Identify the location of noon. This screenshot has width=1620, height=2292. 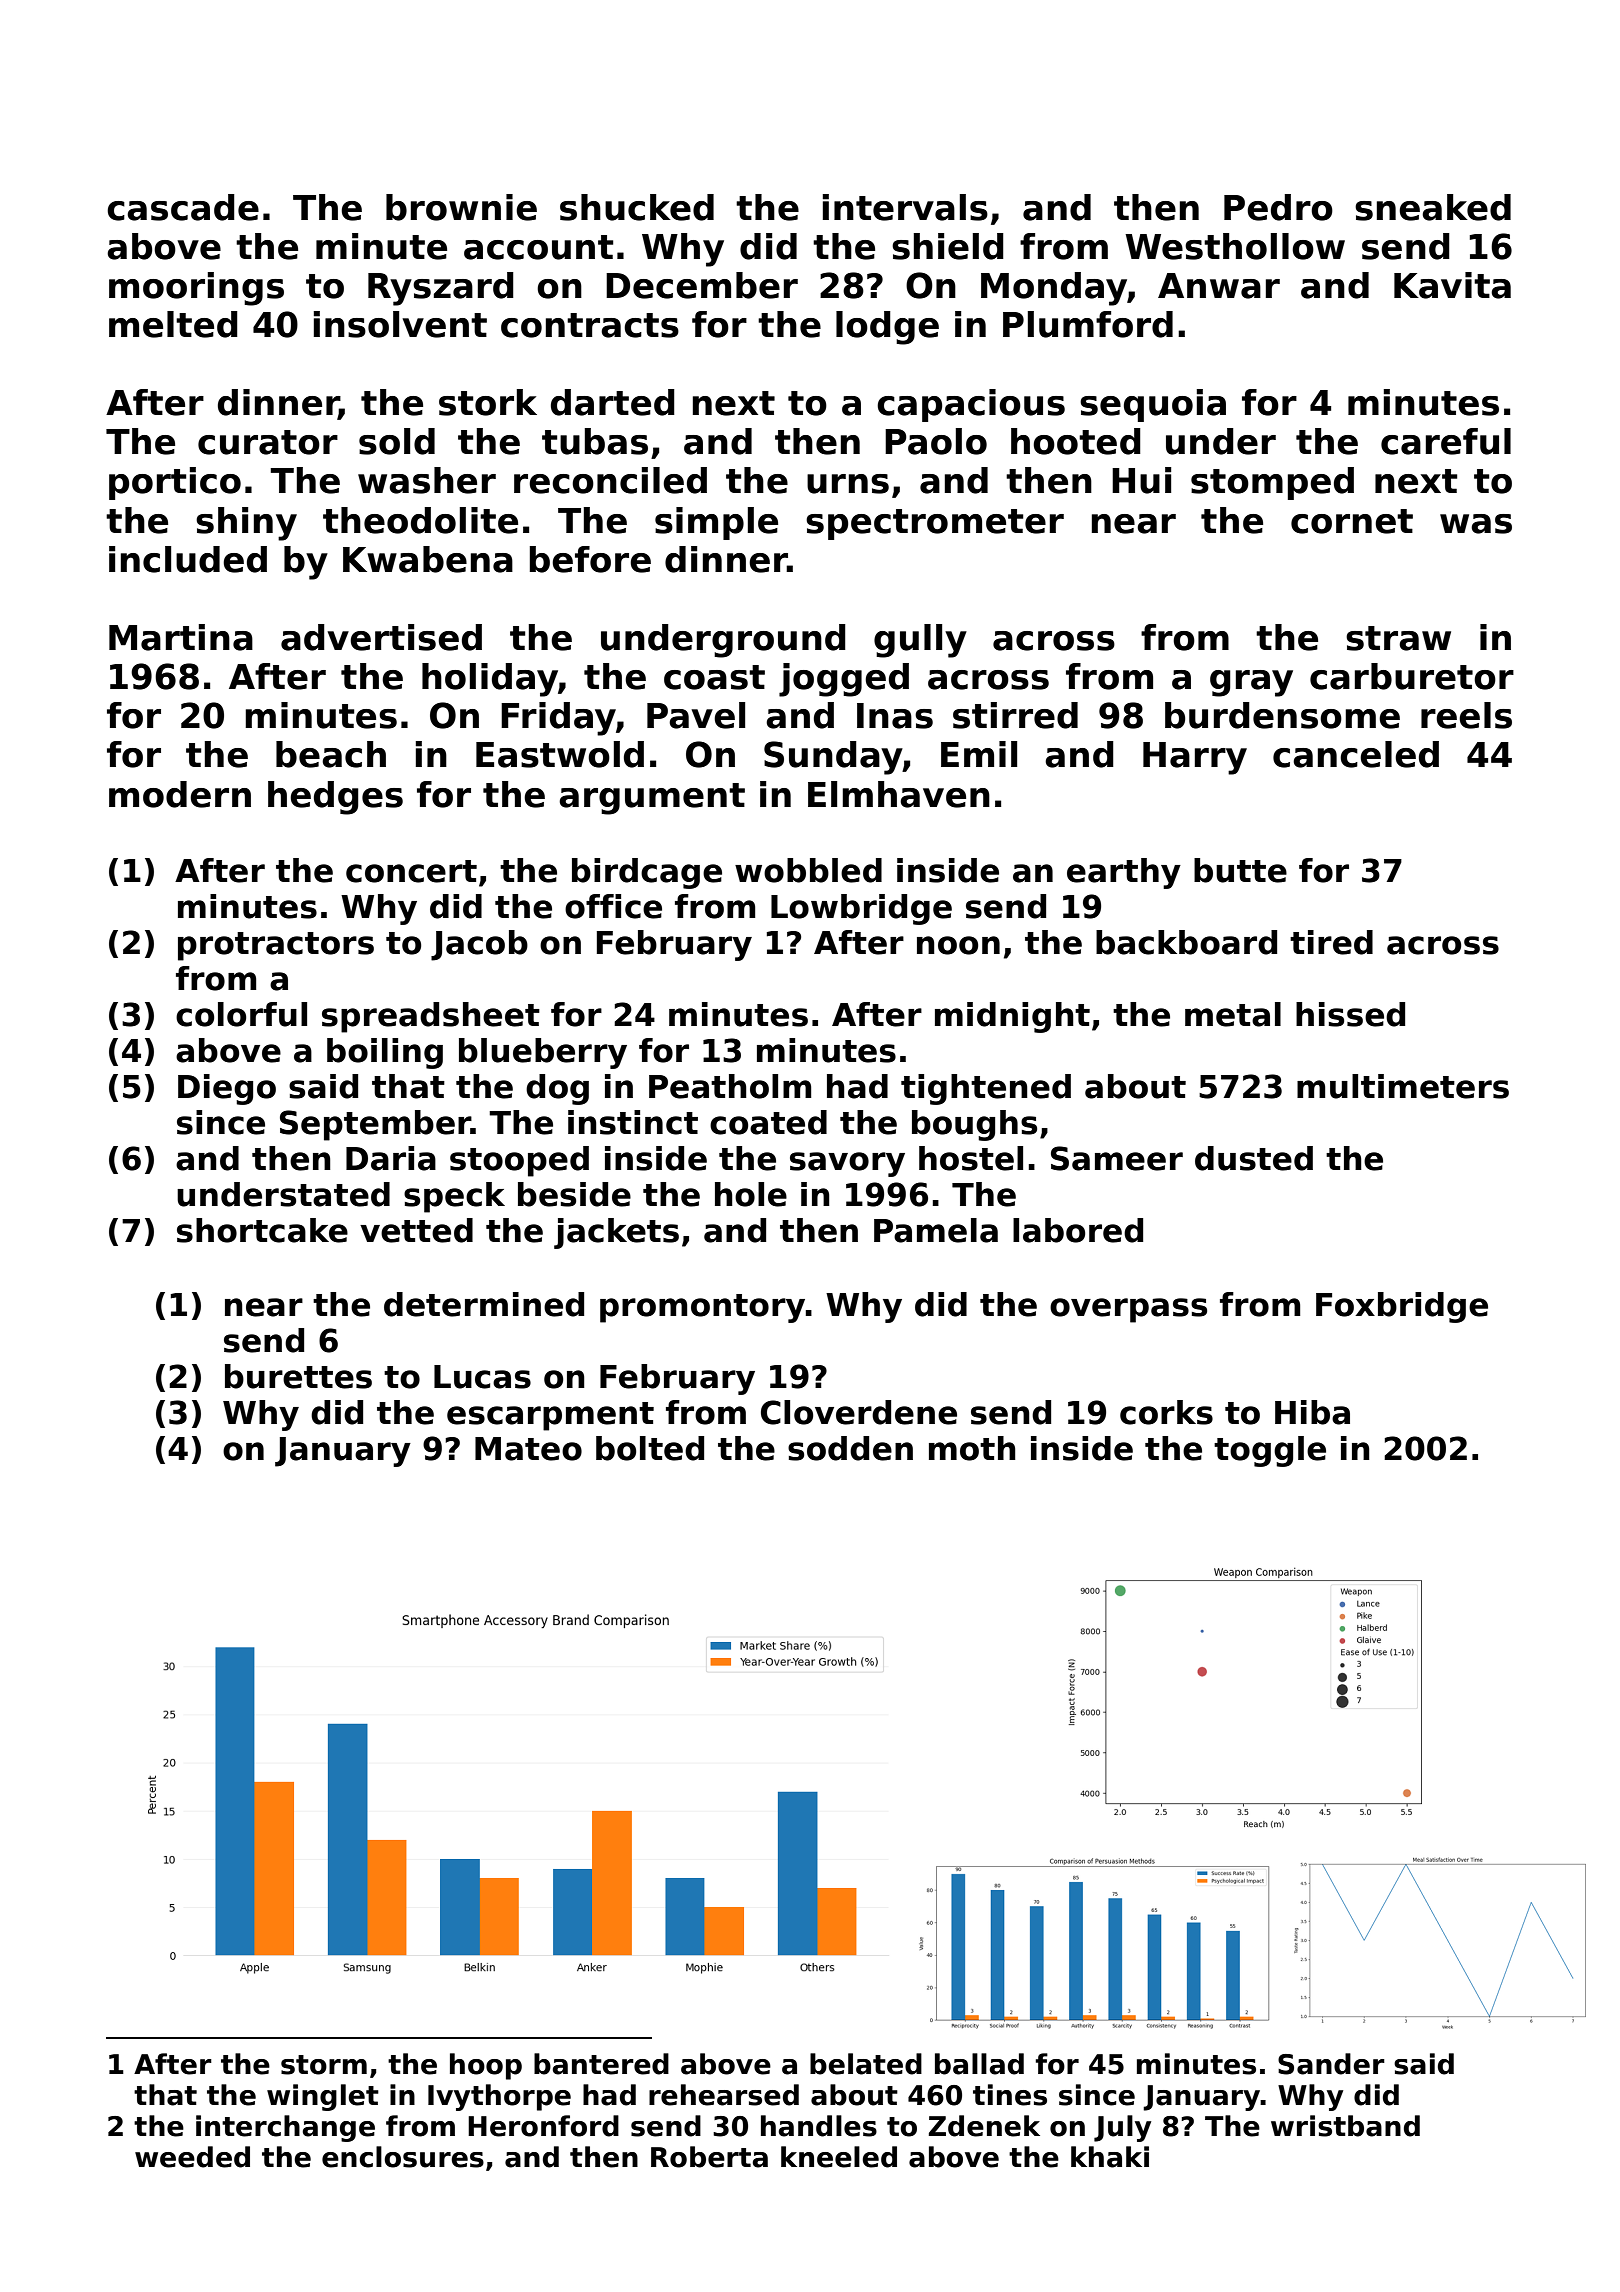
(958, 945).
